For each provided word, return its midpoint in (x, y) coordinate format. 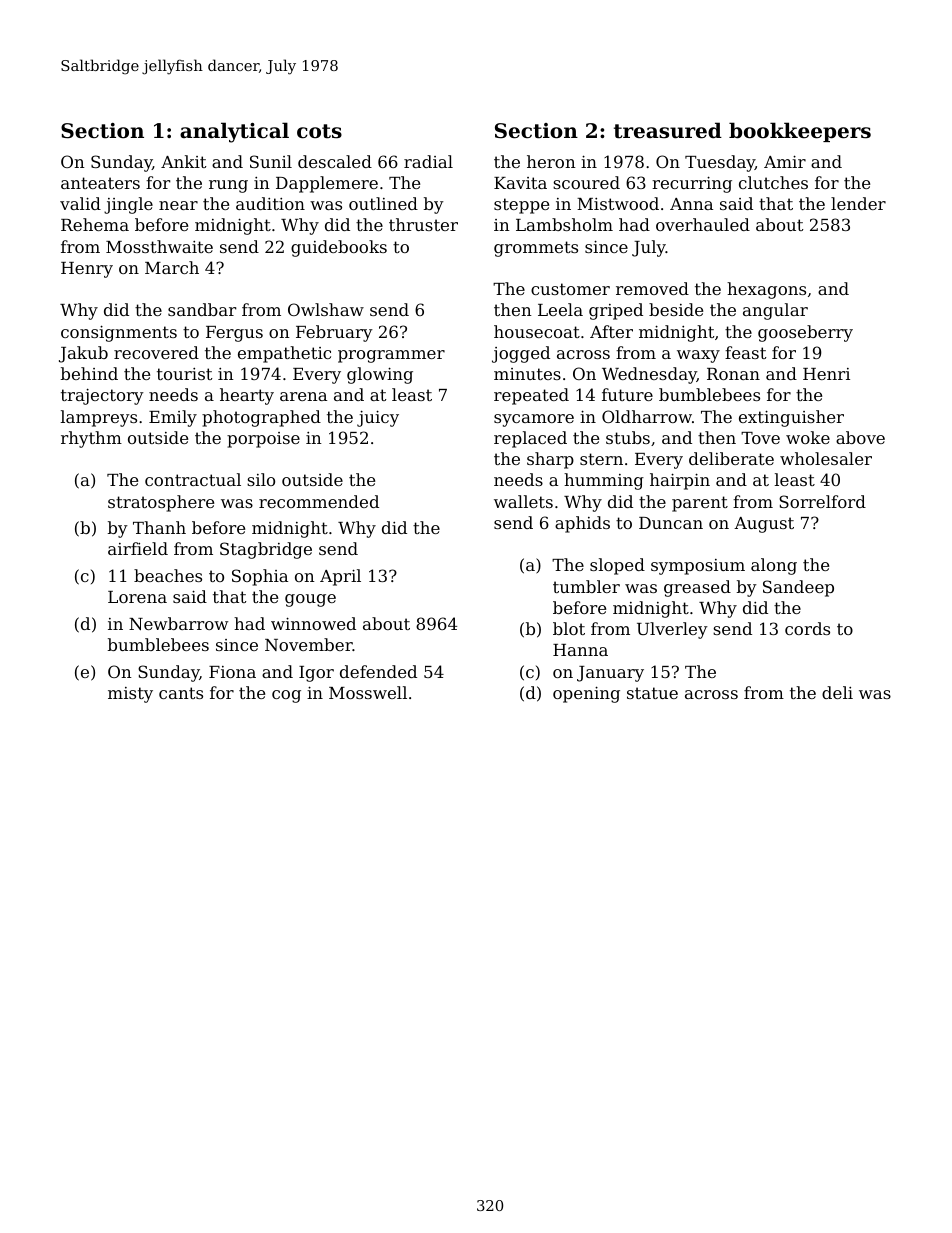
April (340, 577)
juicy (378, 418)
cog (286, 696)
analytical (234, 132)
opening (586, 694)
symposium (698, 567)
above (860, 437)
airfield (138, 548)
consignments (119, 333)
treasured (668, 130)
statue (652, 693)
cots (319, 131)
